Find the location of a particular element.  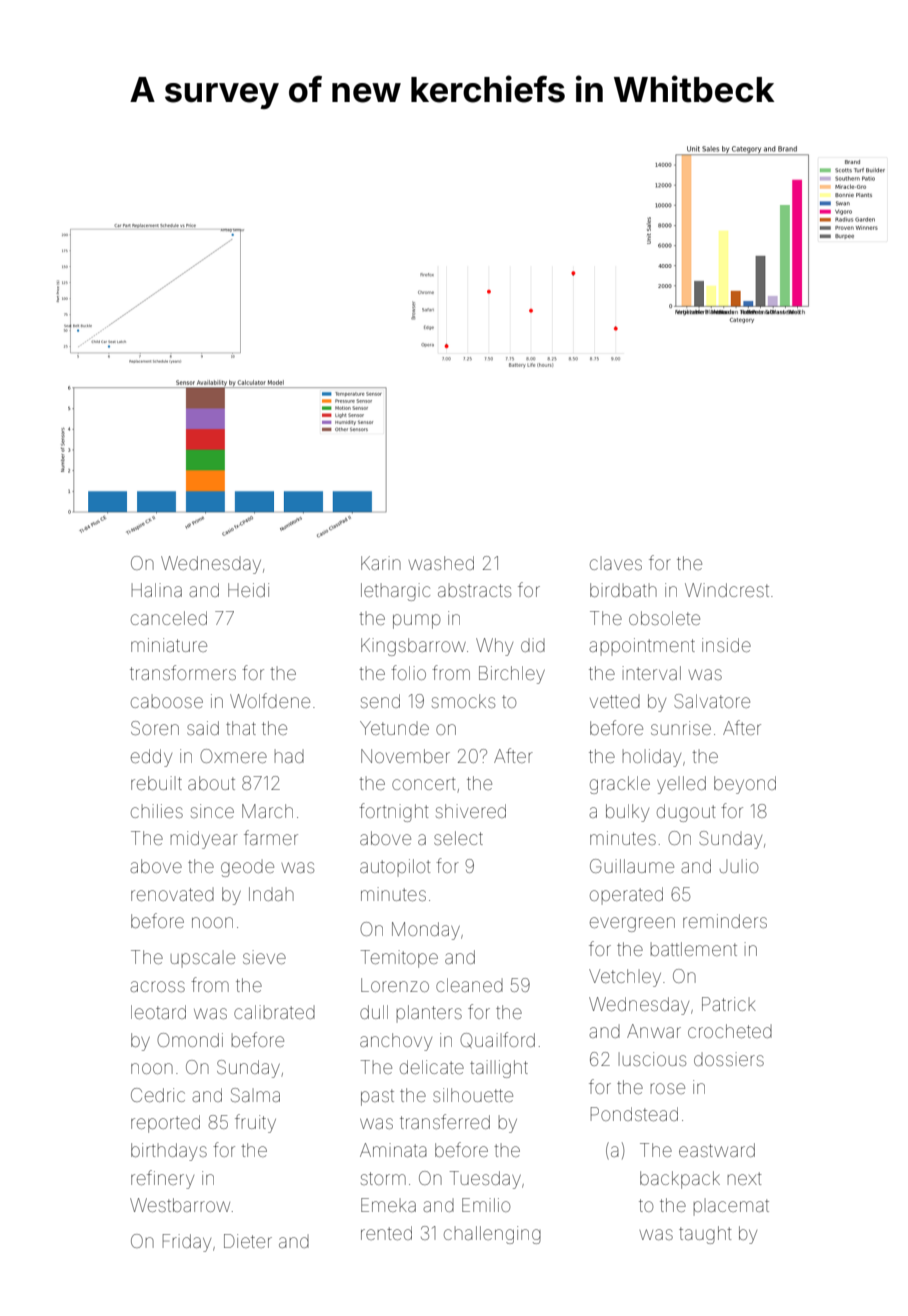

Patrick is located at coordinates (729, 1004).
